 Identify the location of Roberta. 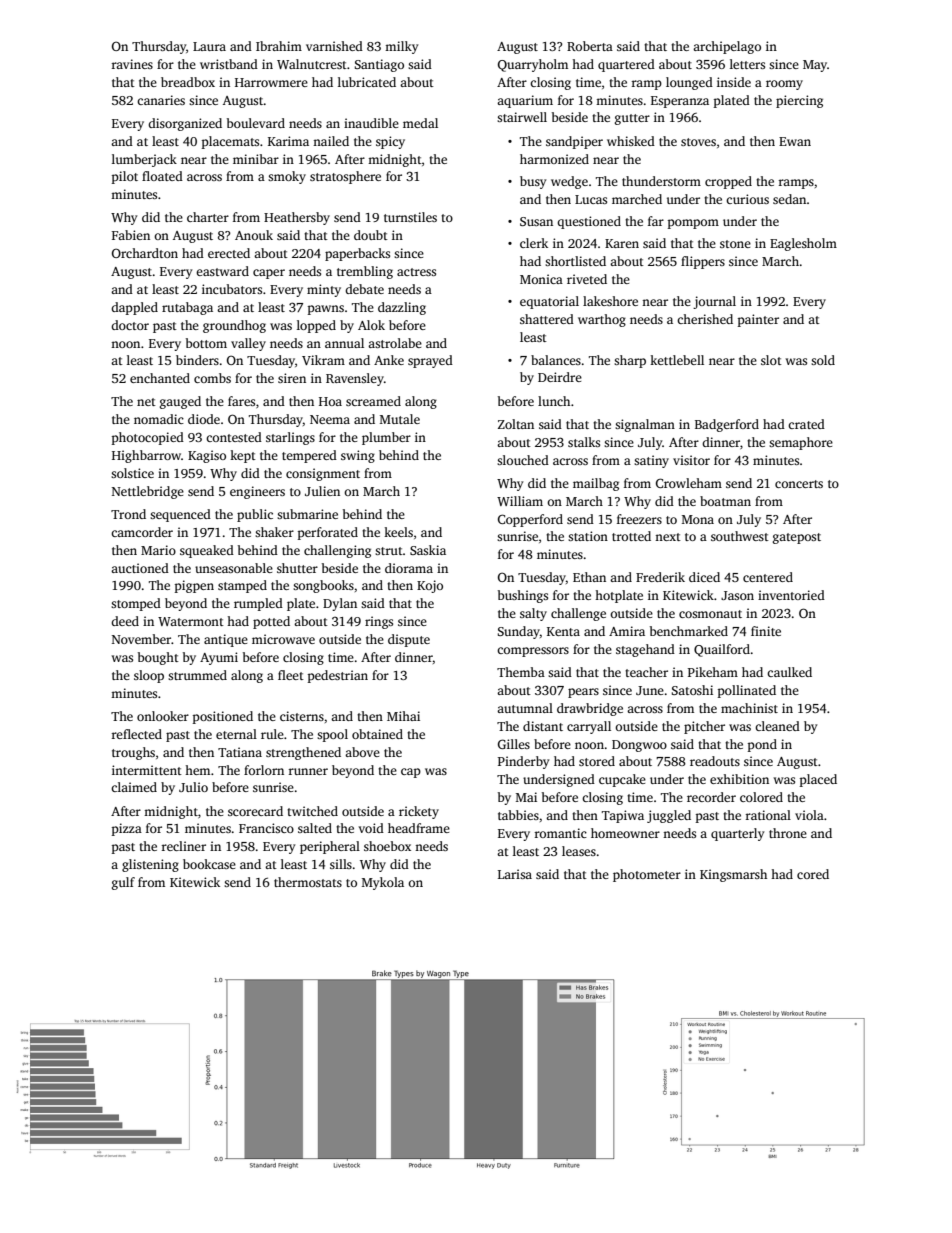
(590, 46).
